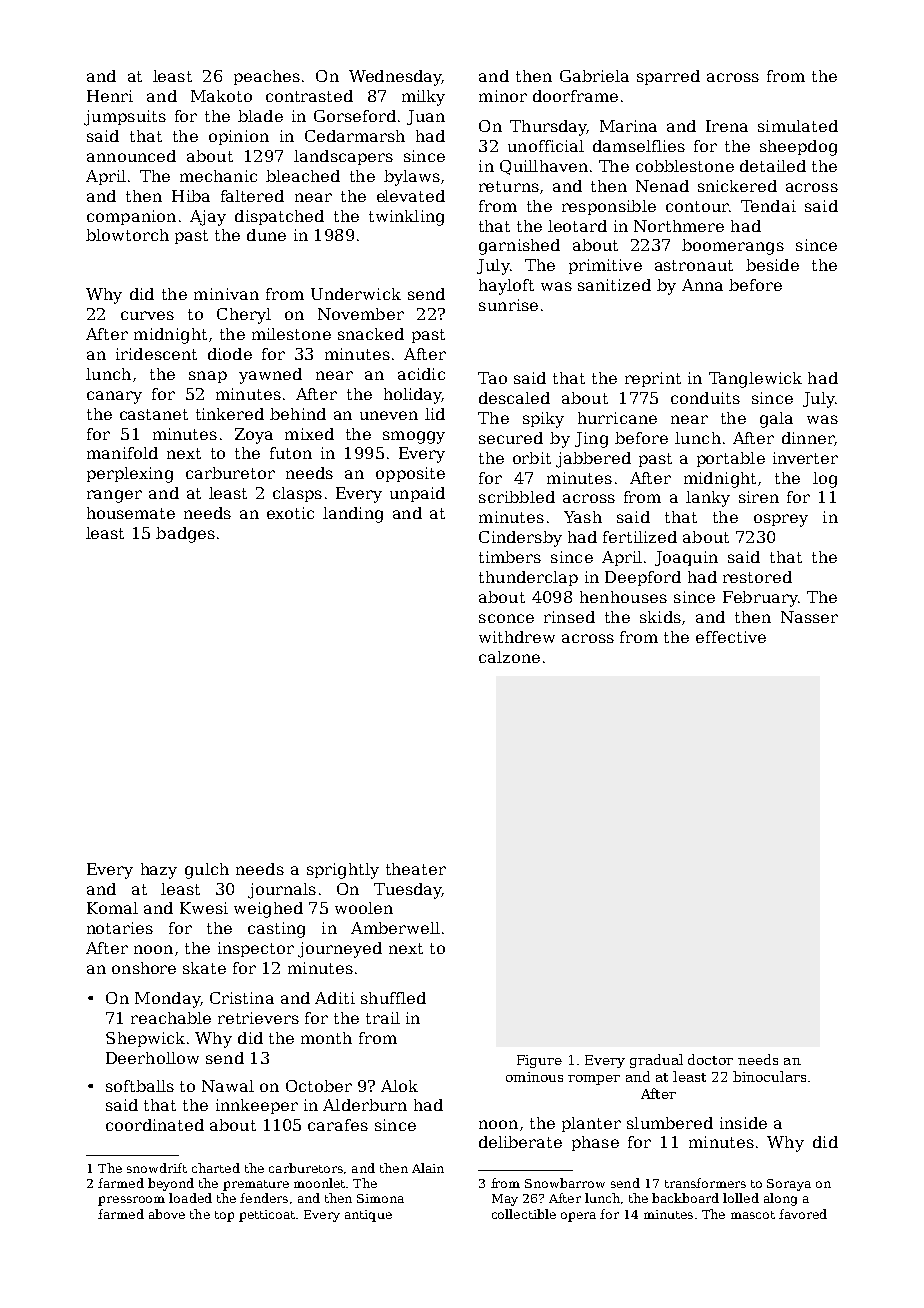  What do you see at coordinates (772, 265) in the screenshot?
I see `beside` at bounding box center [772, 265].
